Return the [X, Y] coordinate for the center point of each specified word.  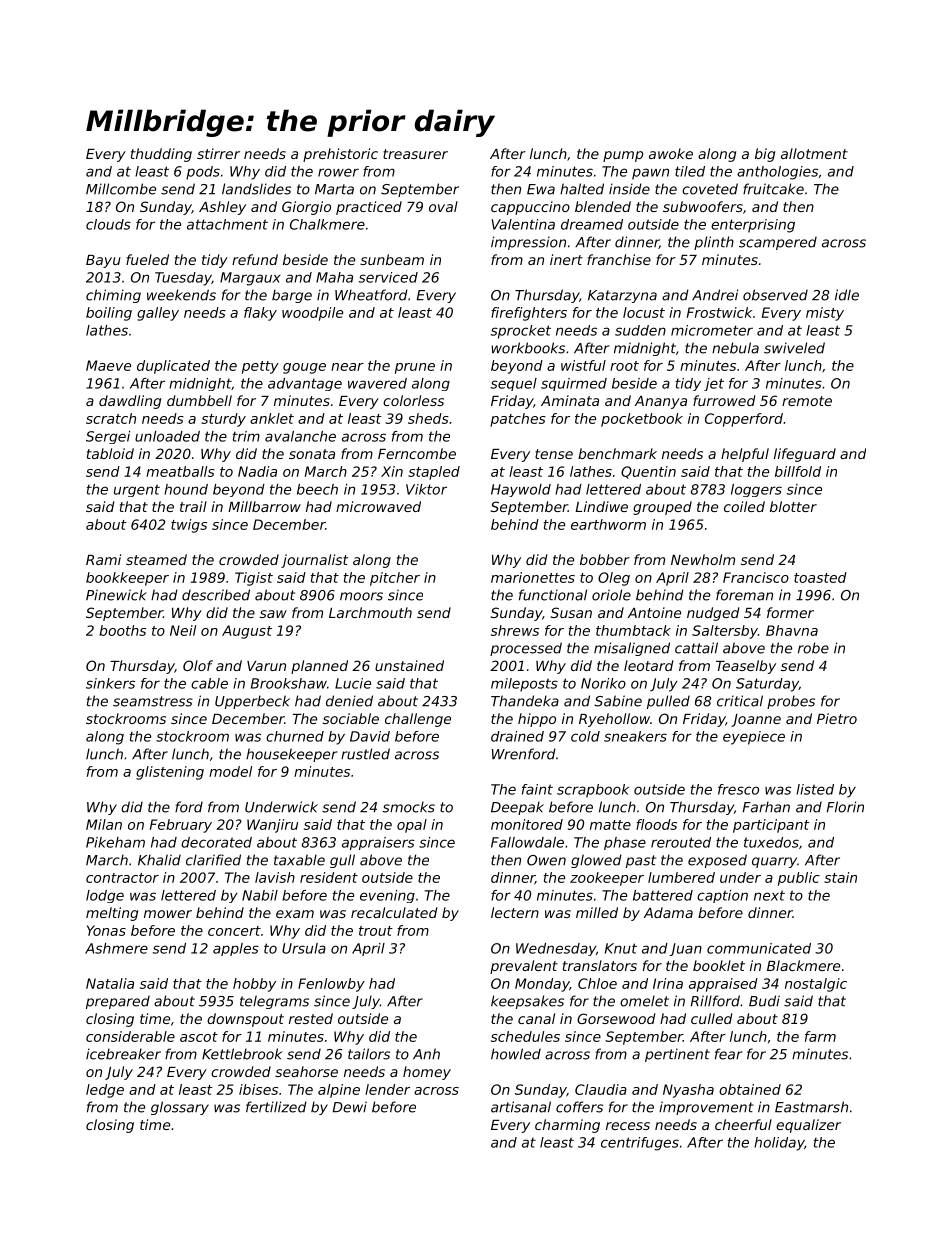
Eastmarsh [811, 1107]
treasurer [415, 154]
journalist [314, 561]
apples [236, 949]
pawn [650, 174]
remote [807, 401]
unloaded [167, 436]
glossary [180, 1108]
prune [415, 368]
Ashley [222, 208]
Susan [571, 612]
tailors [369, 1054]
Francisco [756, 577]
